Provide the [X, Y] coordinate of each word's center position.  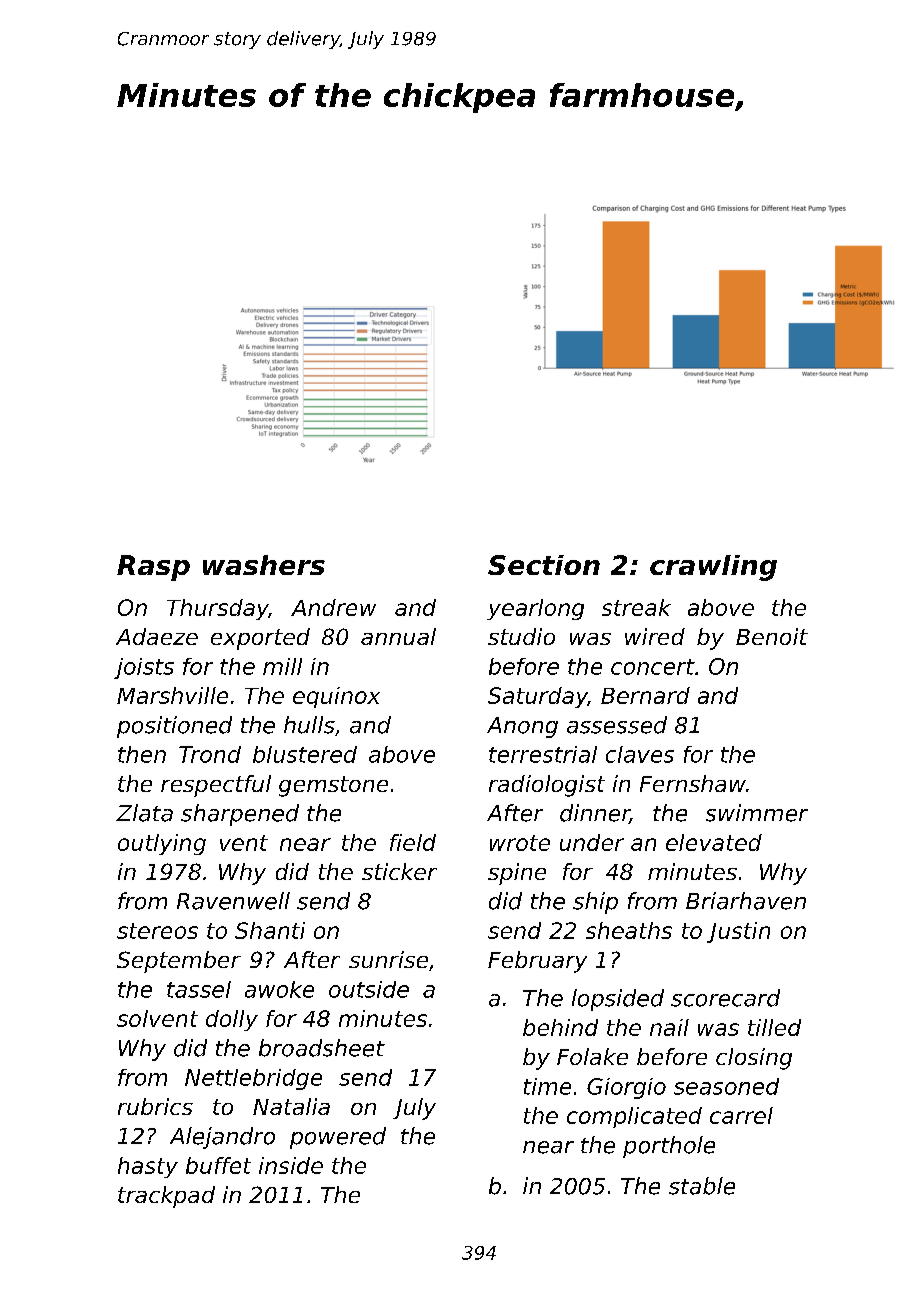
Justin [738, 932]
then [142, 754]
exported [260, 639]
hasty [148, 1167]
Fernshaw [693, 783]
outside [369, 989]
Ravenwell [233, 901]
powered [338, 1138]
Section [544, 565]
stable [702, 1186]
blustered [305, 754]
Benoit [772, 636]
